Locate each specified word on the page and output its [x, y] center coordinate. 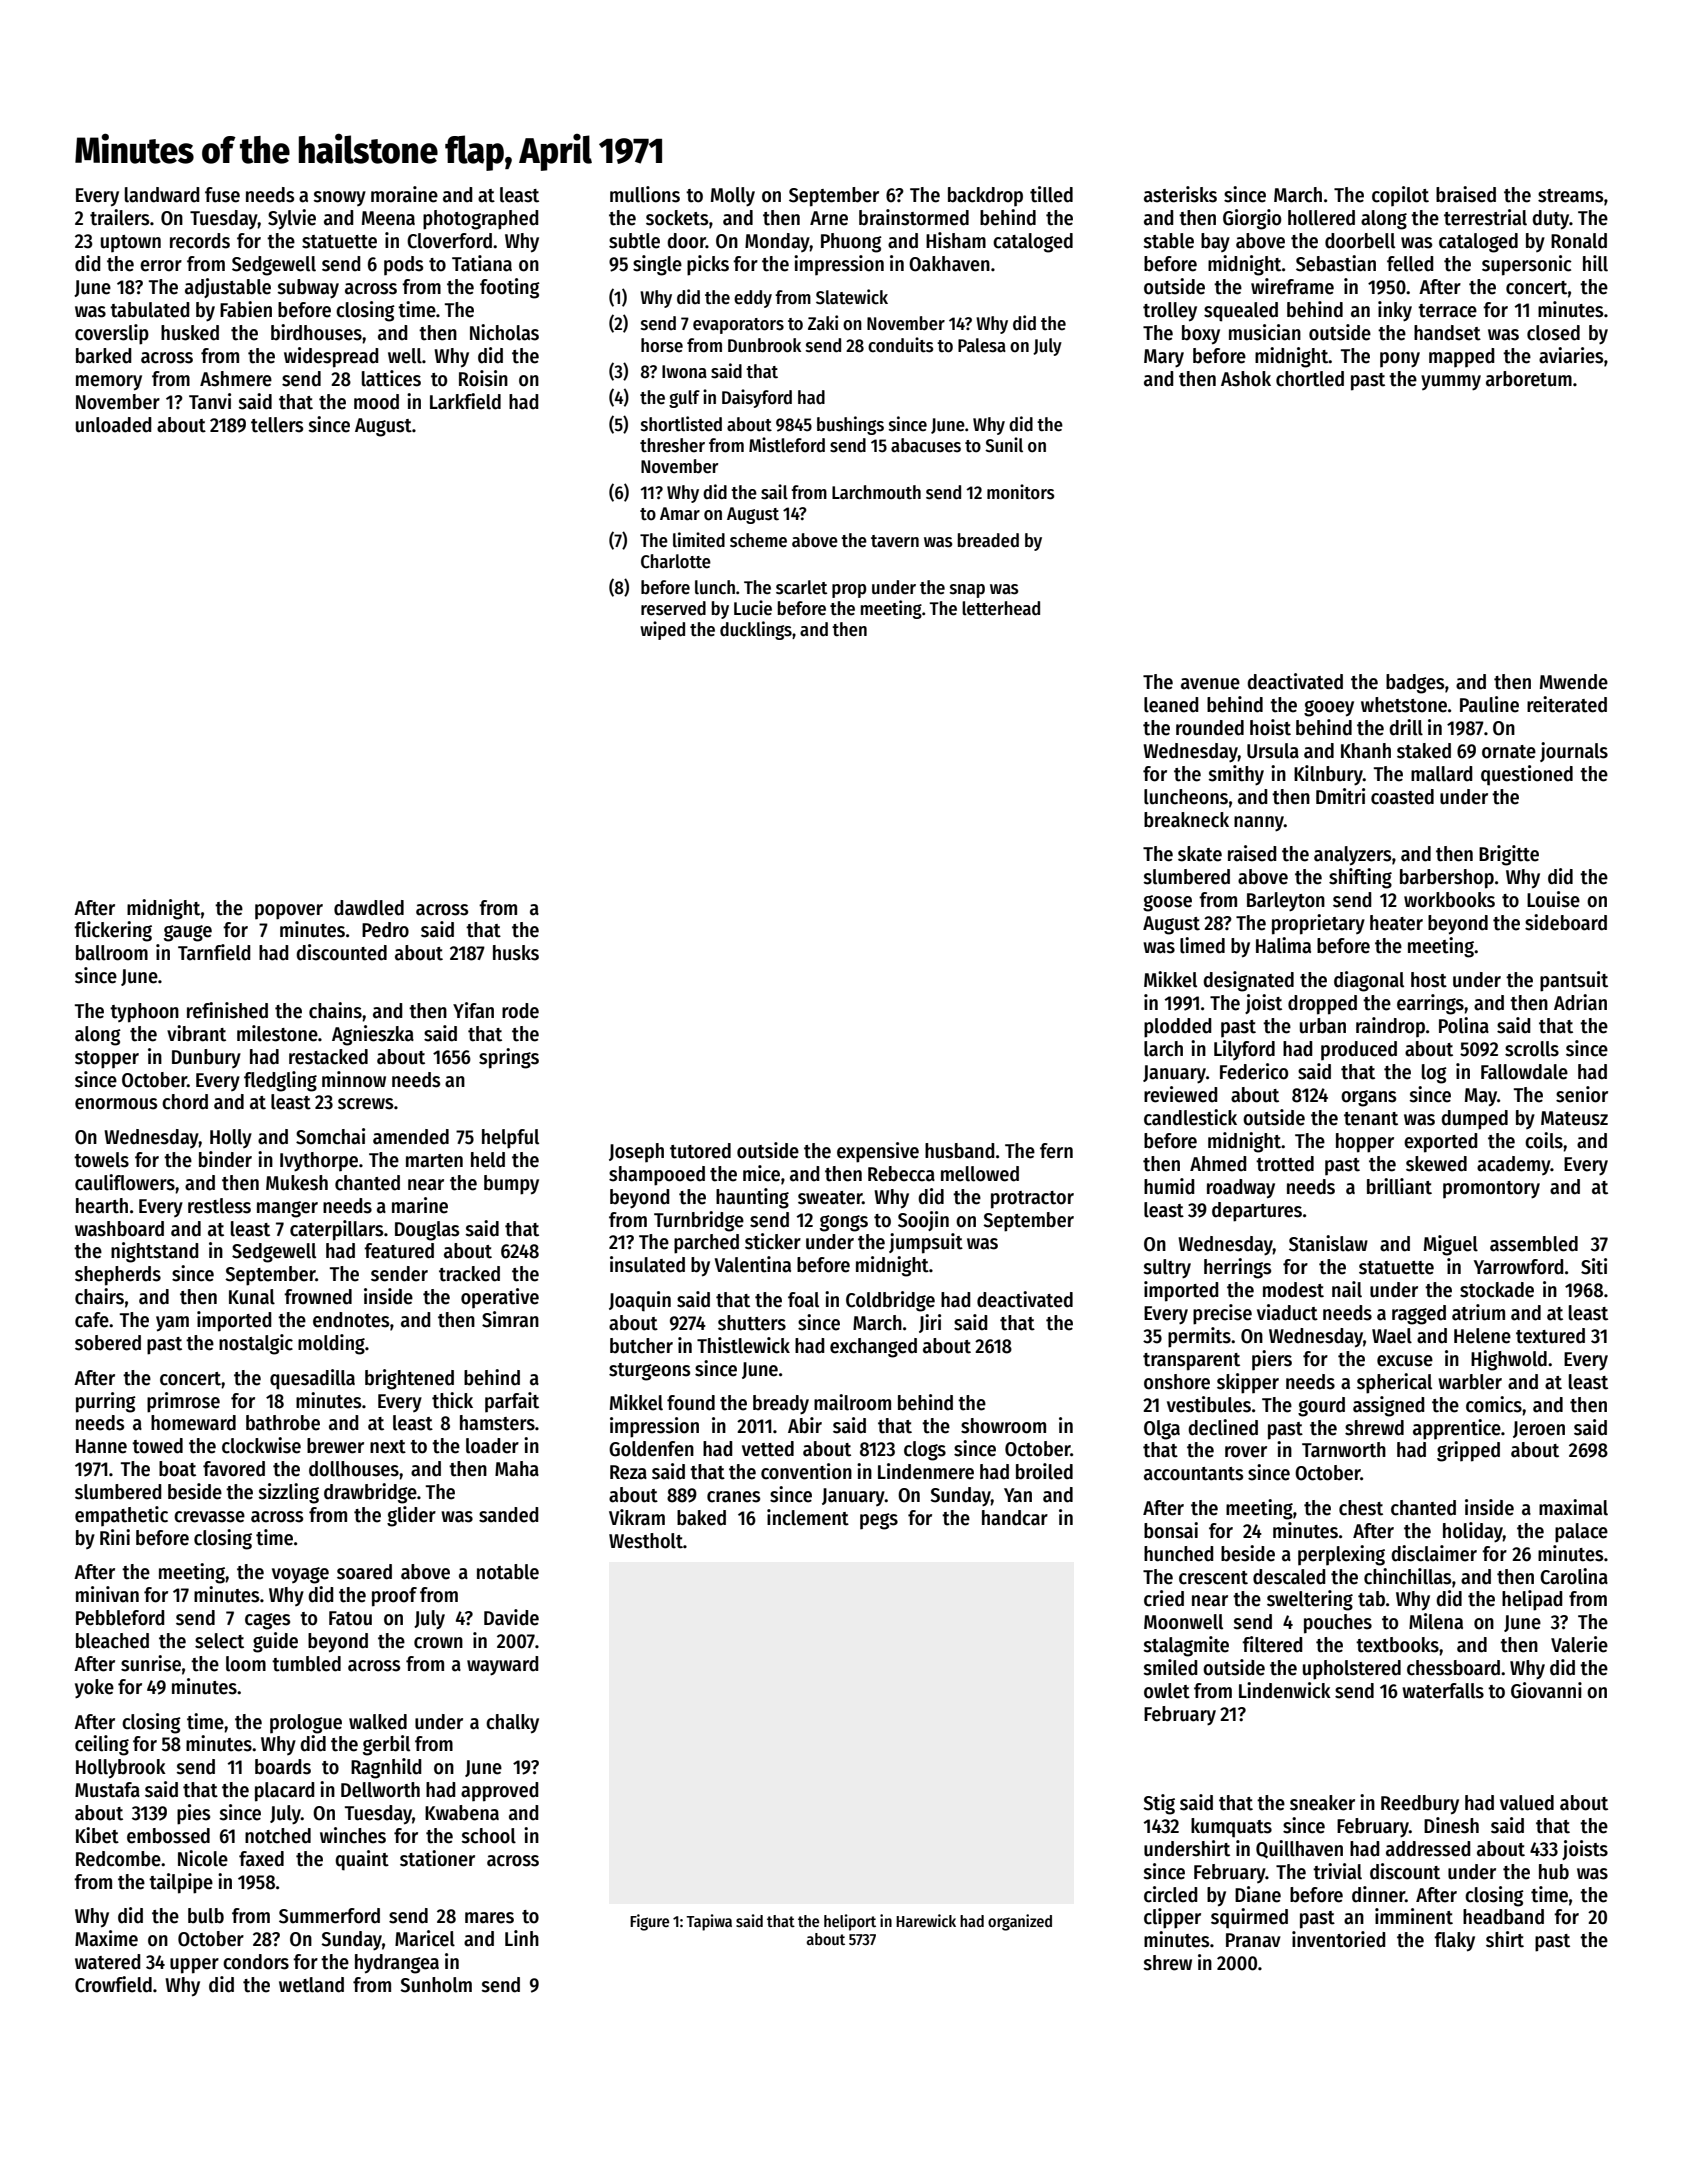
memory [109, 383]
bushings [850, 425]
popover [289, 912]
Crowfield [113, 1984]
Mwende [1574, 682]
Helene [1482, 1336]
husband [960, 1151]
